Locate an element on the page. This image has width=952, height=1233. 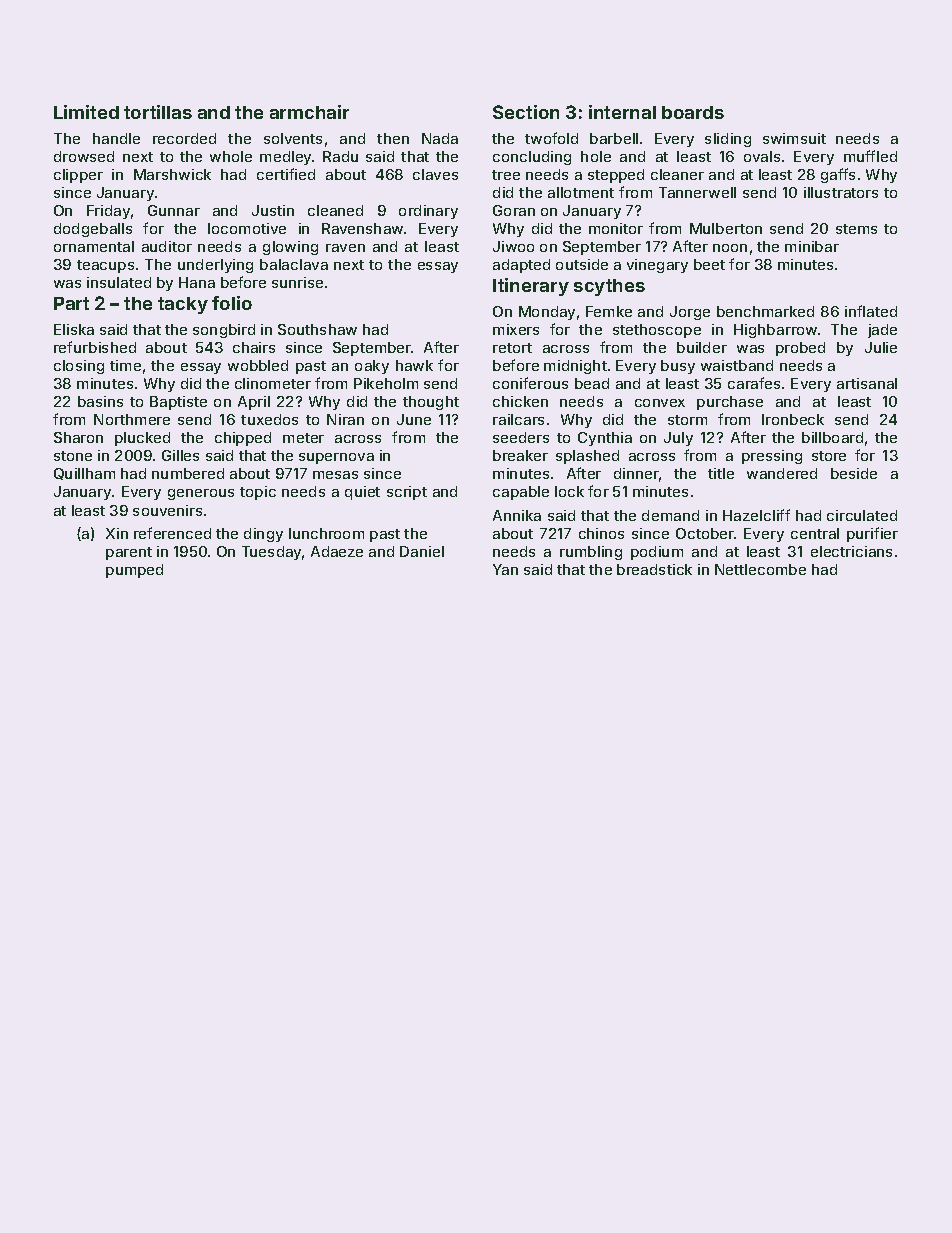
insulated is located at coordinates (119, 282).
